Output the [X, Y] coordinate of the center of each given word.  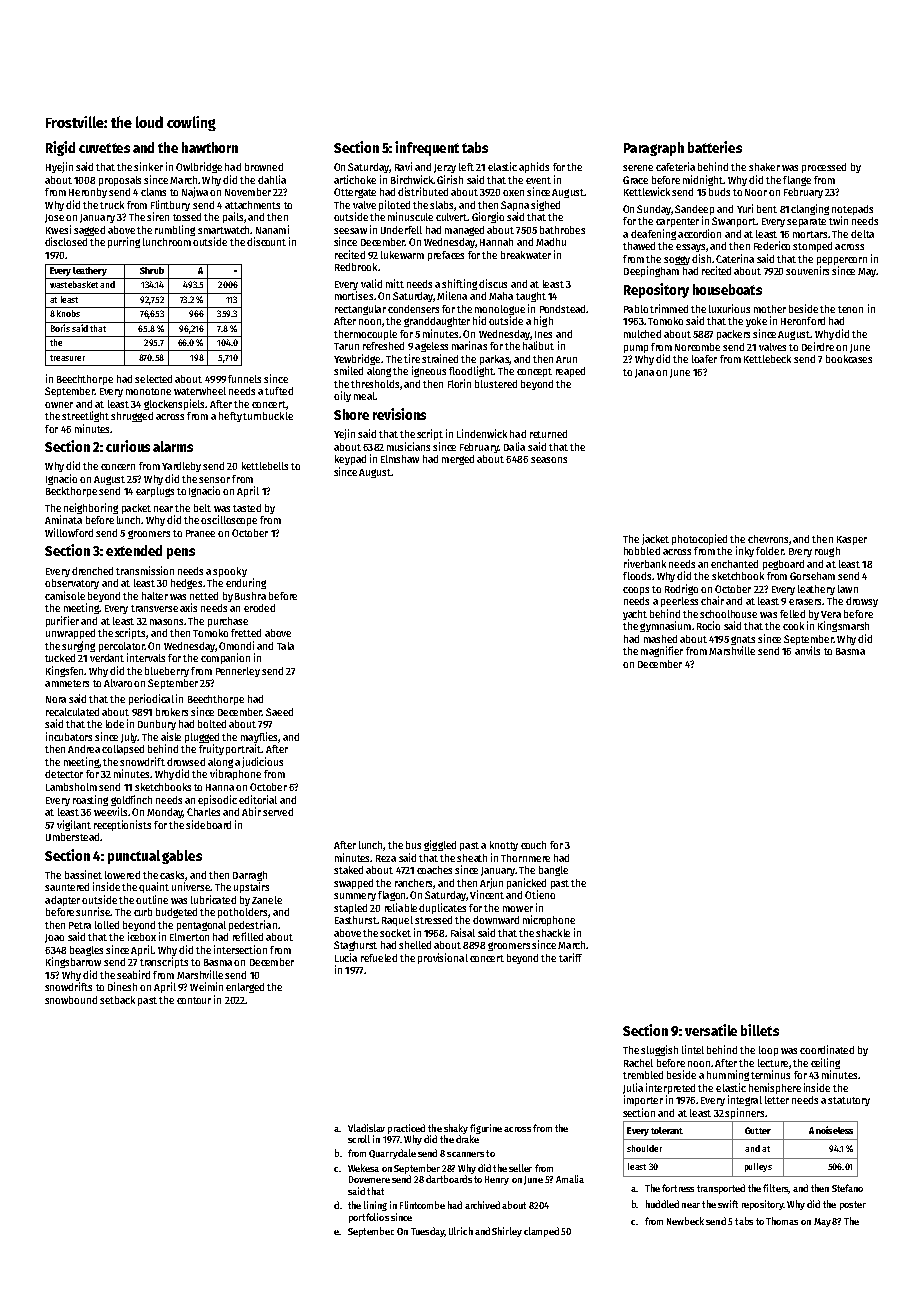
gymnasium [665, 626]
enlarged [245, 988]
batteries [715, 147]
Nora [56, 699]
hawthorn [210, 147]
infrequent [427, 148]
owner [59, 405]
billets [760, 1030]
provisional [443, 958]
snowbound [71, 1000]
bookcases [849, 359]
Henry [497, 1180]
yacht [635, 615]
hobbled [642, 551]
